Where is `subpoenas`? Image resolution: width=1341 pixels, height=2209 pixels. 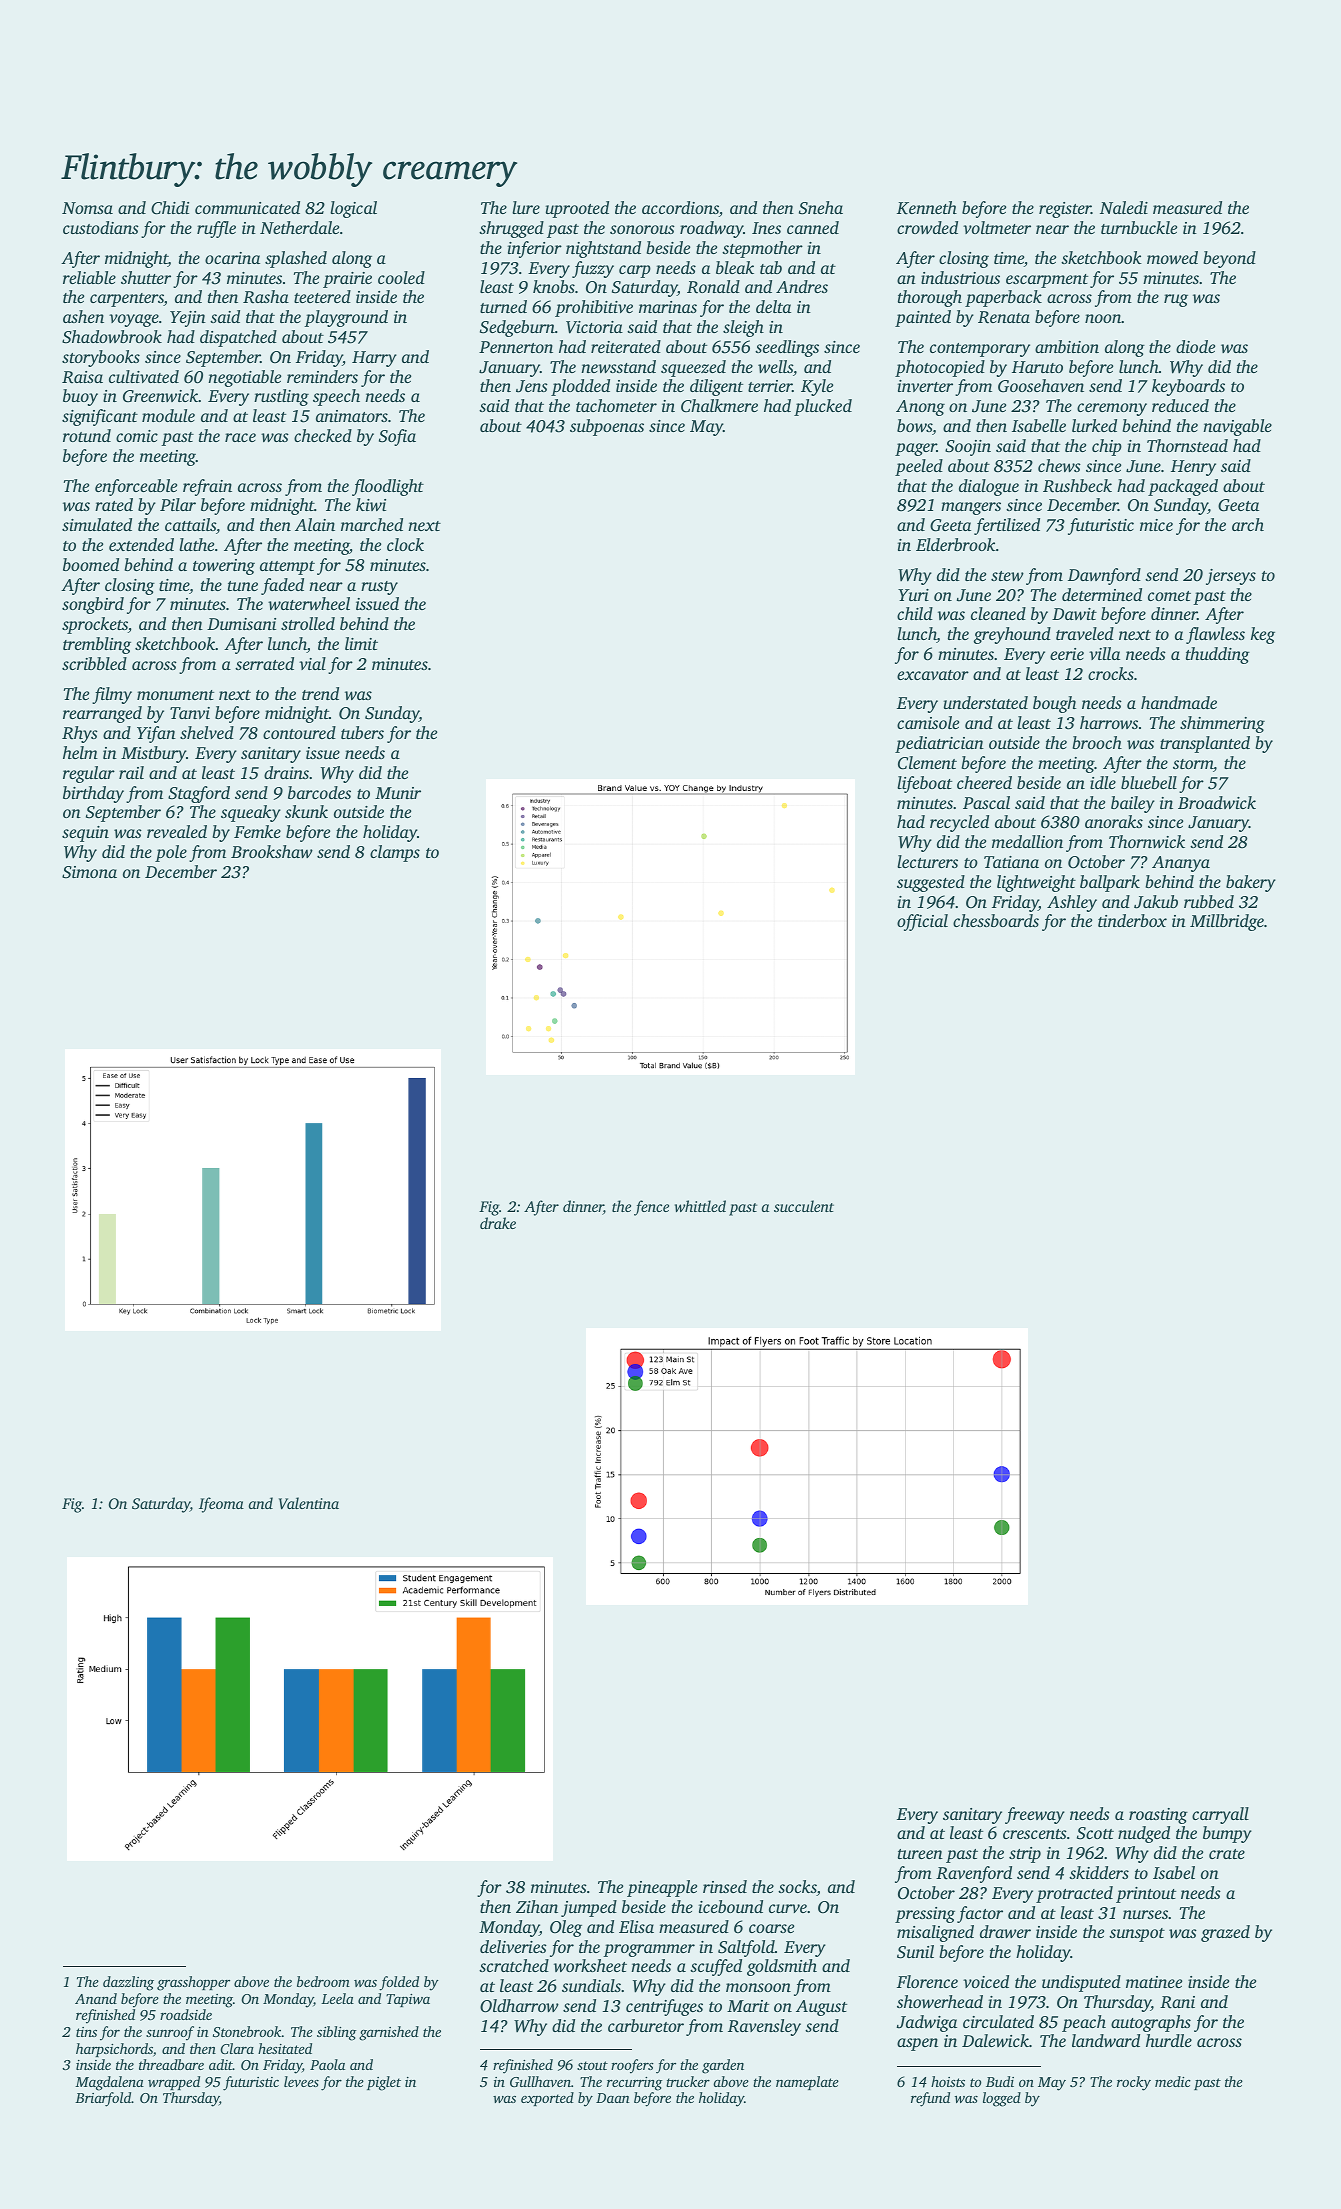 subpoenas is located at coordinates (607, 427).
